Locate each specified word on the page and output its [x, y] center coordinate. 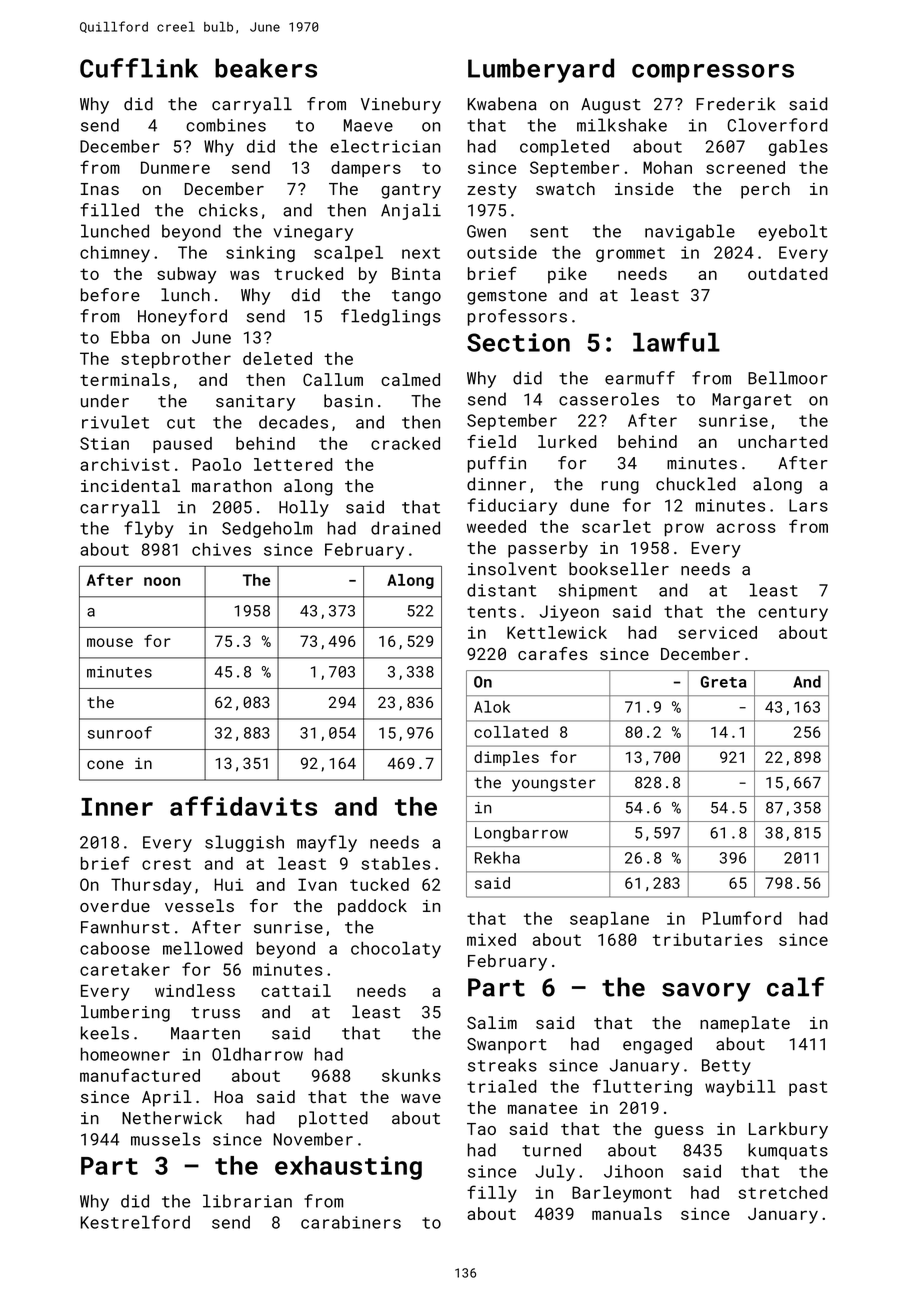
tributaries [708, 939]
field [491, 441]
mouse [110, 642]
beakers [266, 68]
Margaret [752, 401]
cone [105, 764]
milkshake [622, 125]
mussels [165, 1139]
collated [511, 732]
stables [395, 863]
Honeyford [182, 317]
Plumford [742, 918]
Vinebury [401, 105]
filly [492, 1194]
